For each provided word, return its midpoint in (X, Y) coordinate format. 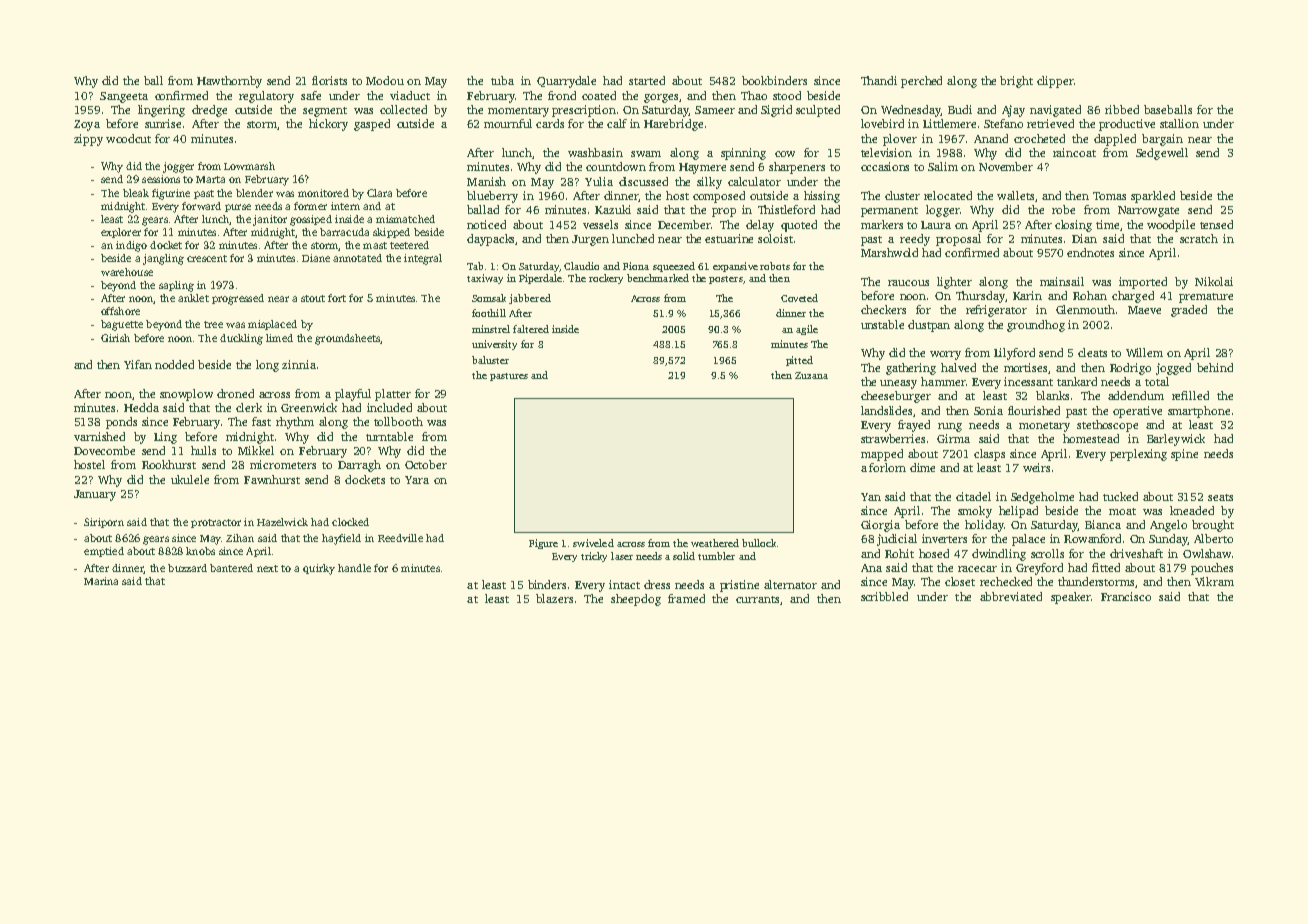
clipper (1055, 82)
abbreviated (1011, 596)
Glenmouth (1085, 309)
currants (757, 599)
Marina (101, 581)
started (647, 80)
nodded (174, 364)
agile (807, 330)
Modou (385, 80)
